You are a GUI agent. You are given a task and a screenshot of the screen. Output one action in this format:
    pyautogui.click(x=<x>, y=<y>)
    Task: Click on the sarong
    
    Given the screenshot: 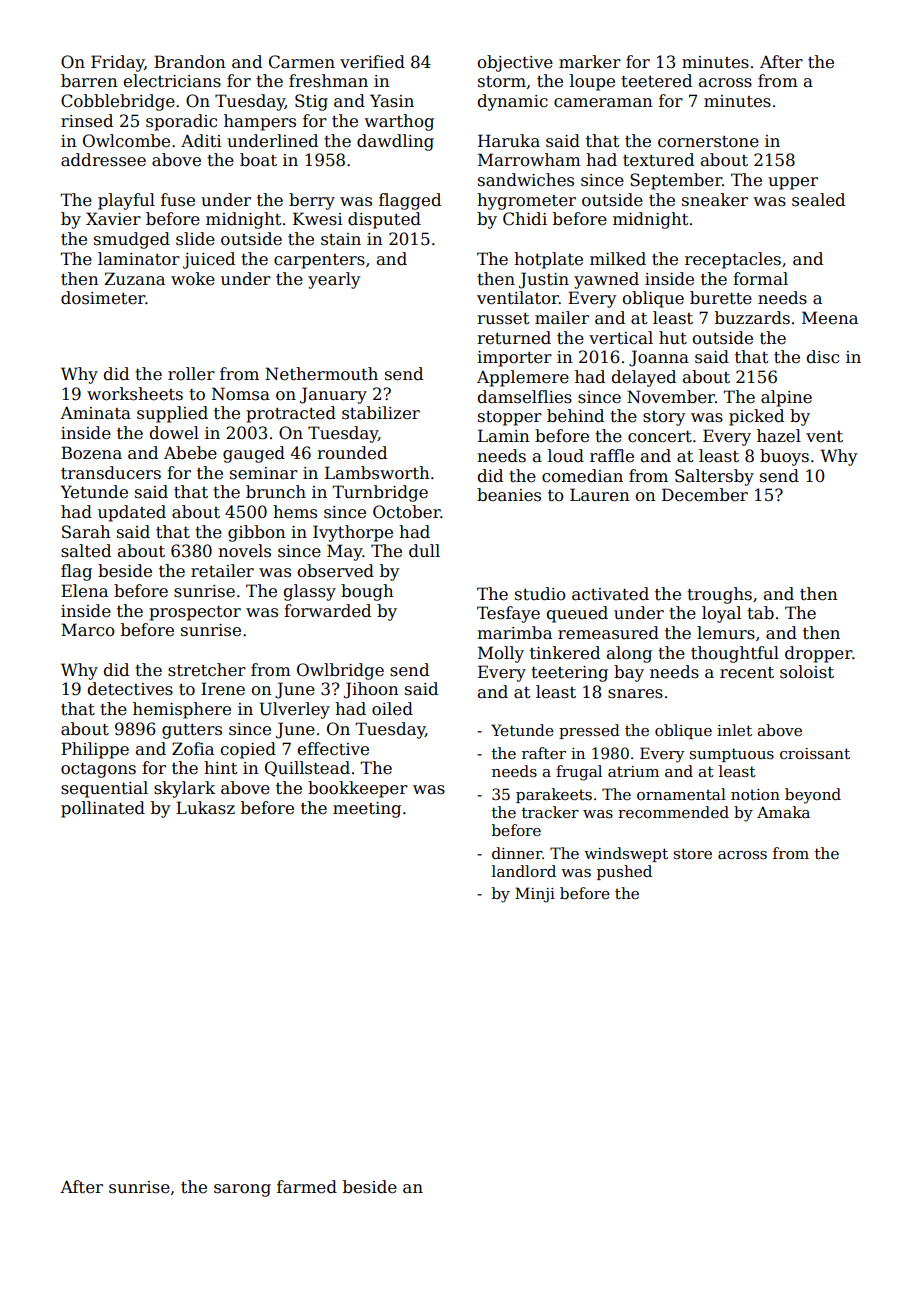 What is the action you would take?
    pyautogui.click(x=242, y=1190)
